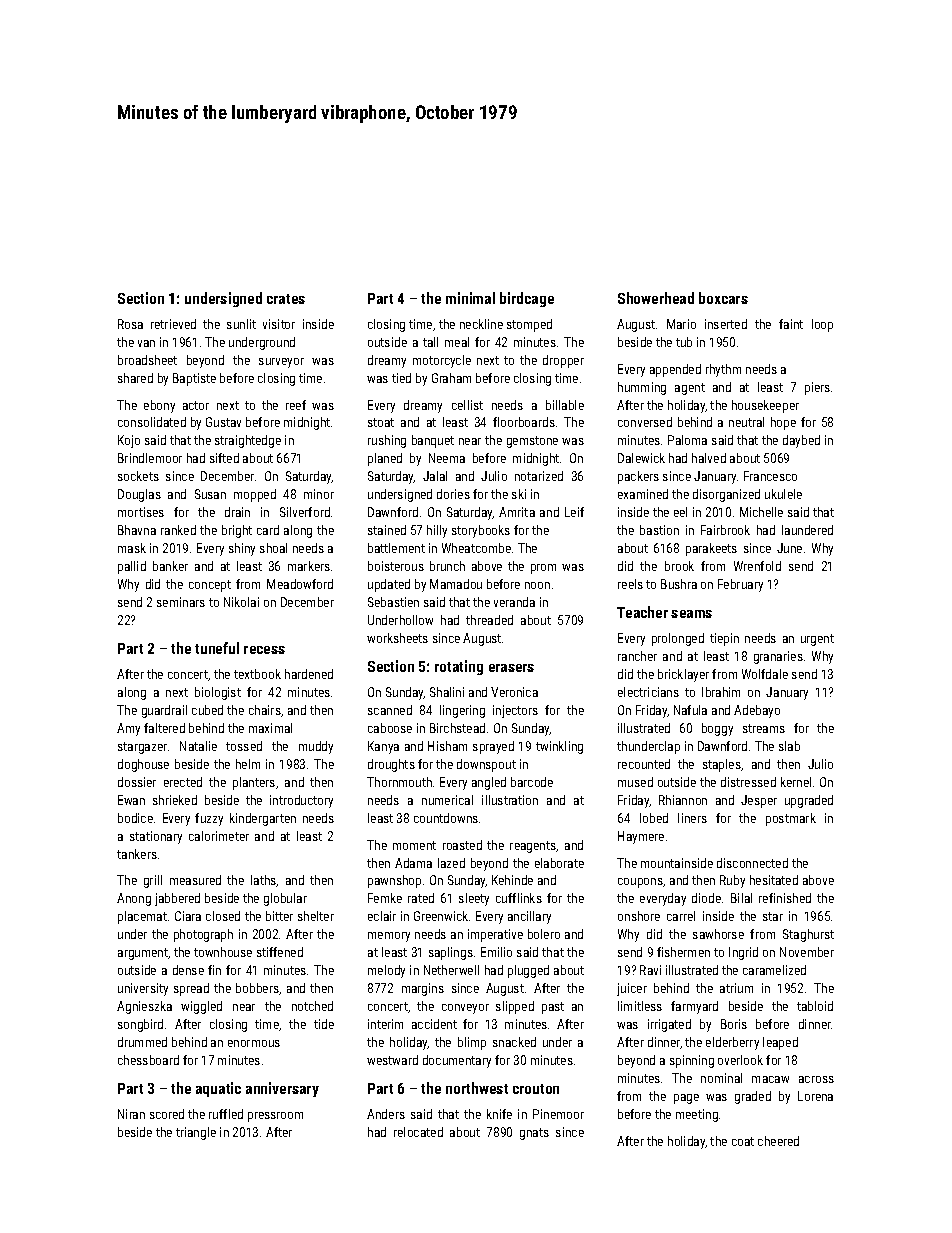  What do you see at coordinates (722, 765) in the screenshot?
I see `staples` at bounding box center [722, 765].
